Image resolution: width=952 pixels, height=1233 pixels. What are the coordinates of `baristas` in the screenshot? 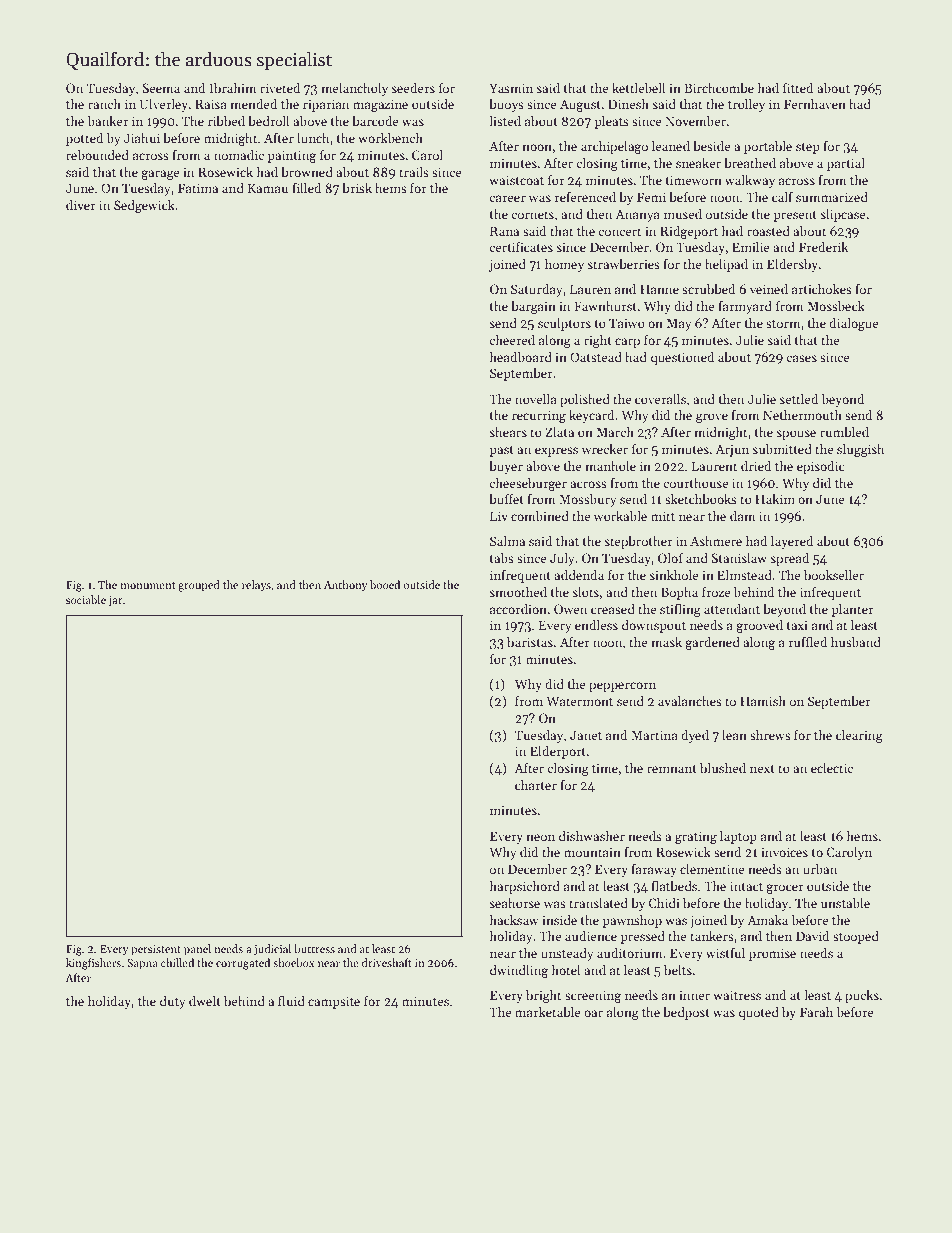 It's located at (530, 642).
